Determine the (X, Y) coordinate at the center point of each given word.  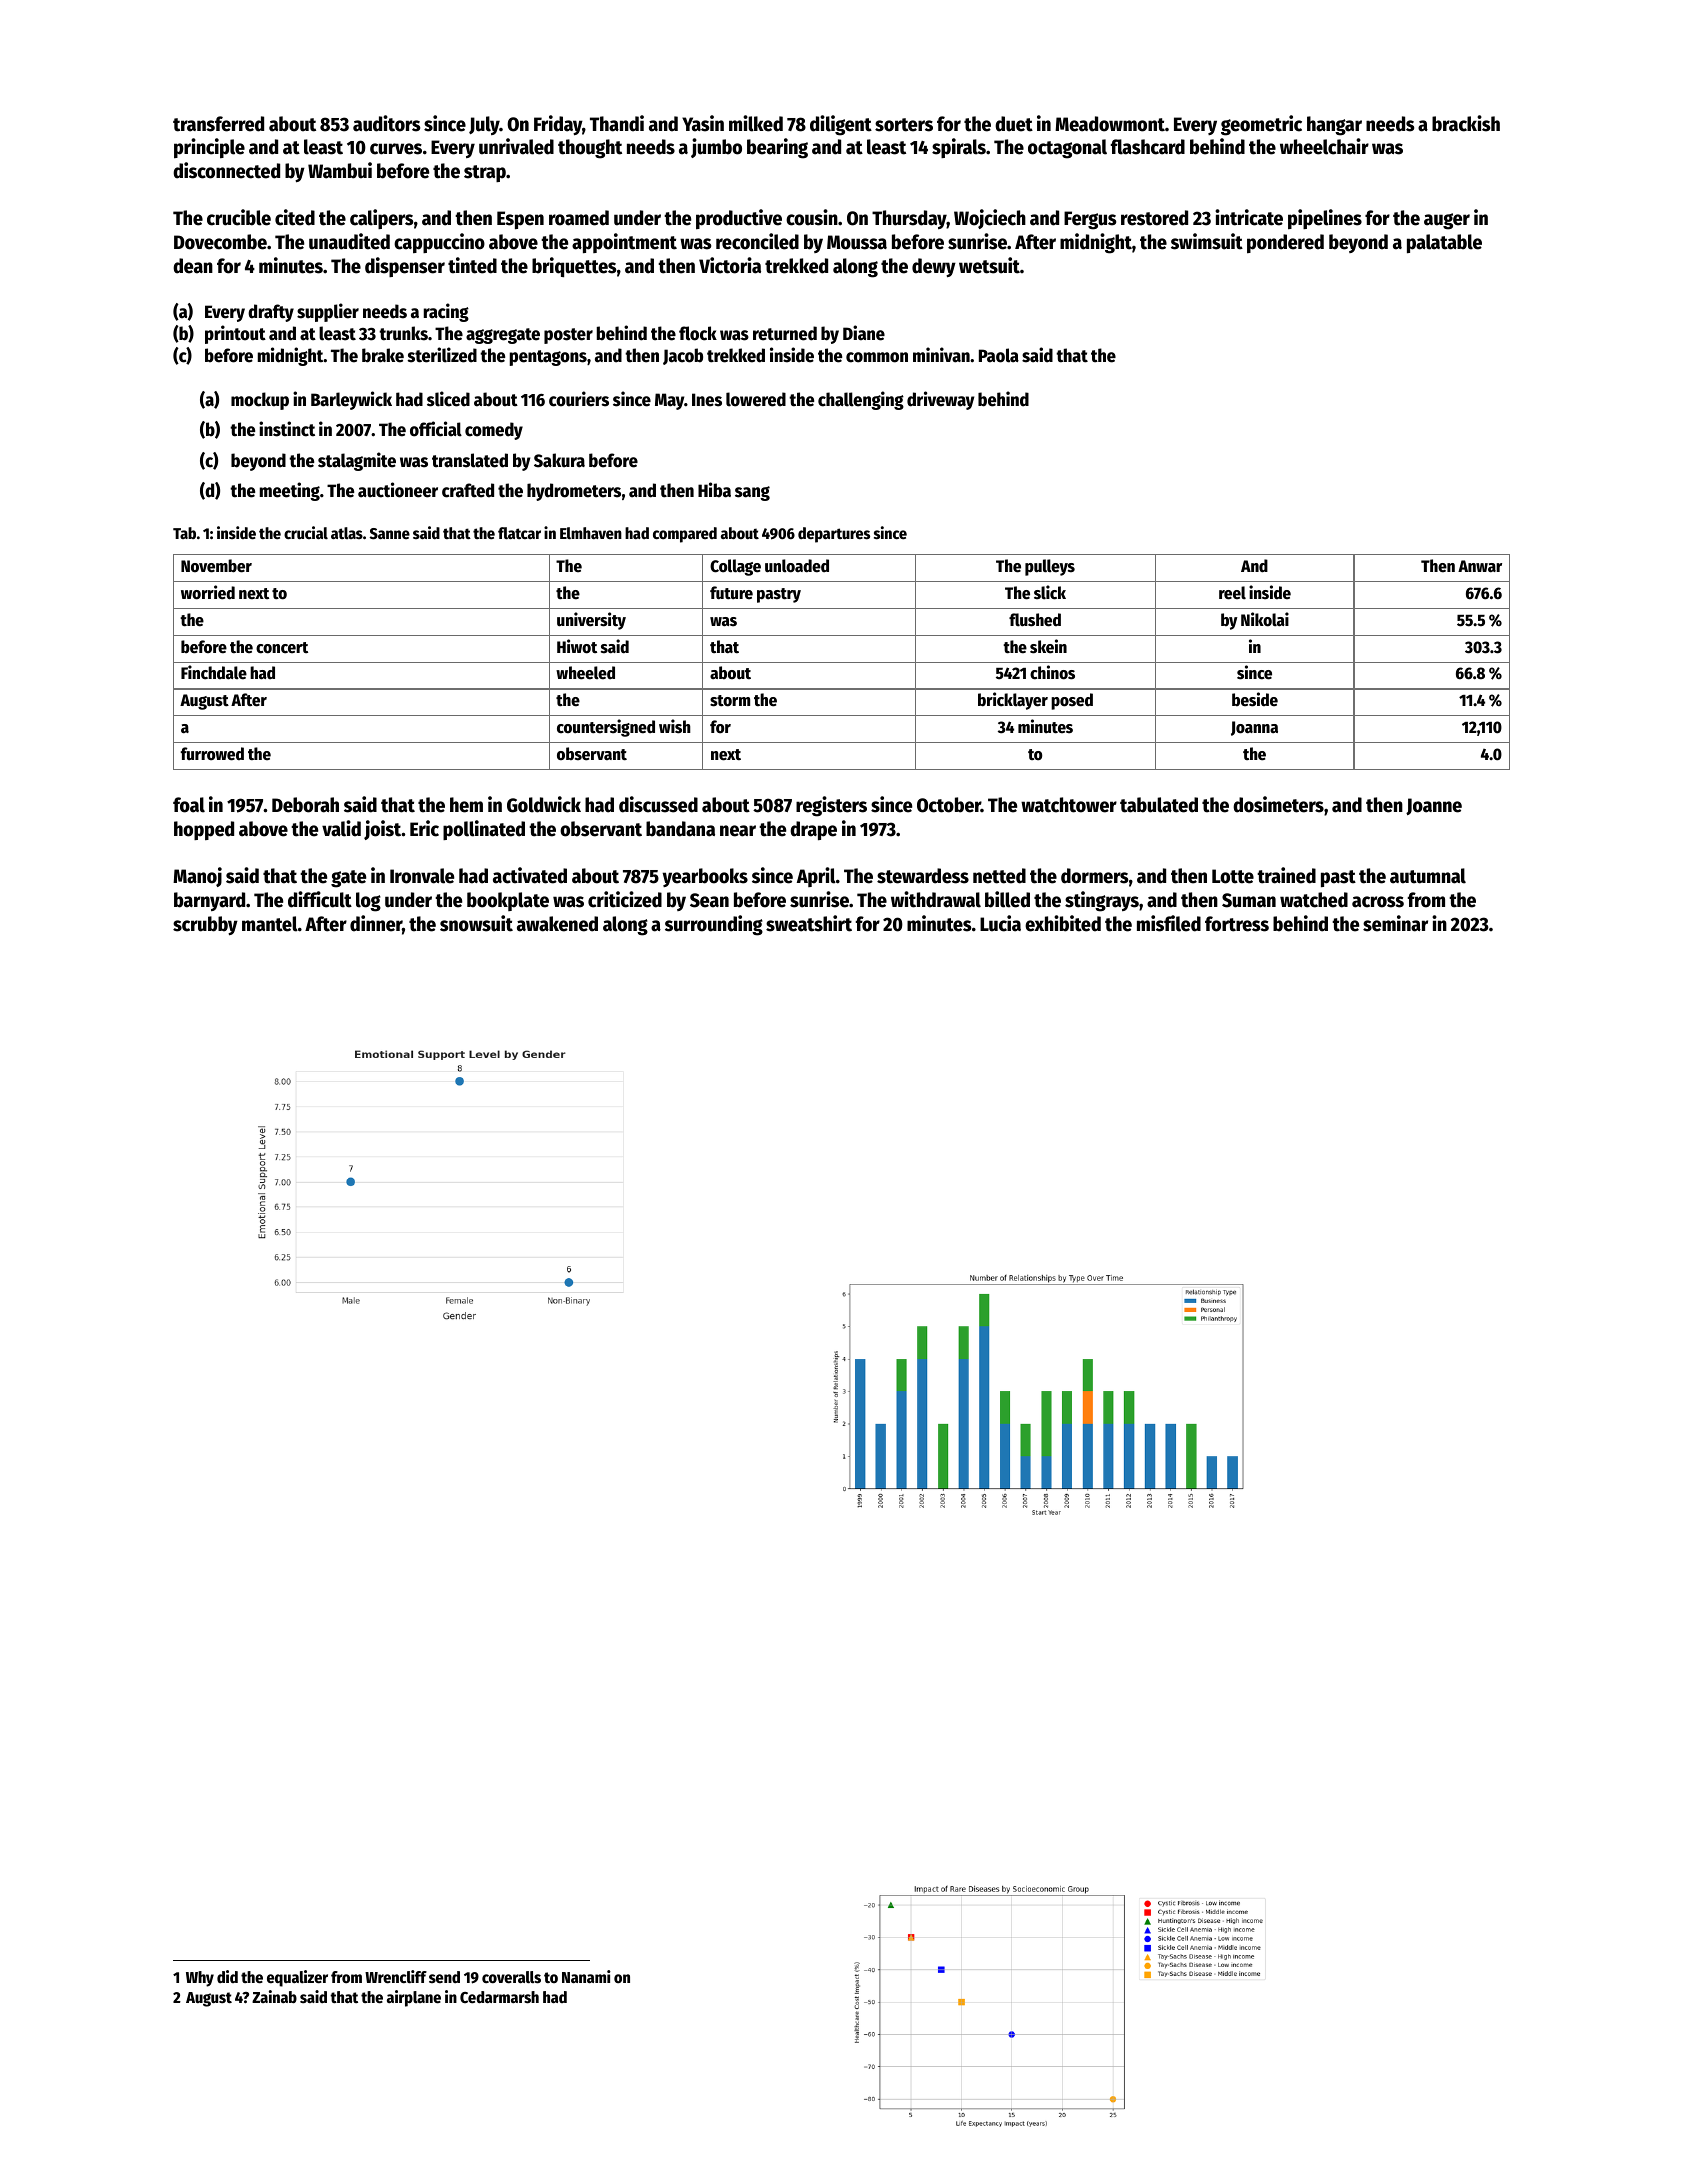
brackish (1466, 123)
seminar (1395, 923)
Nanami (586, 1976)
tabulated (1159, 805)
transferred (218, 124)
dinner (376, 923)
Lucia (1000, 923)
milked (756, 123)
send (444, 1977)
